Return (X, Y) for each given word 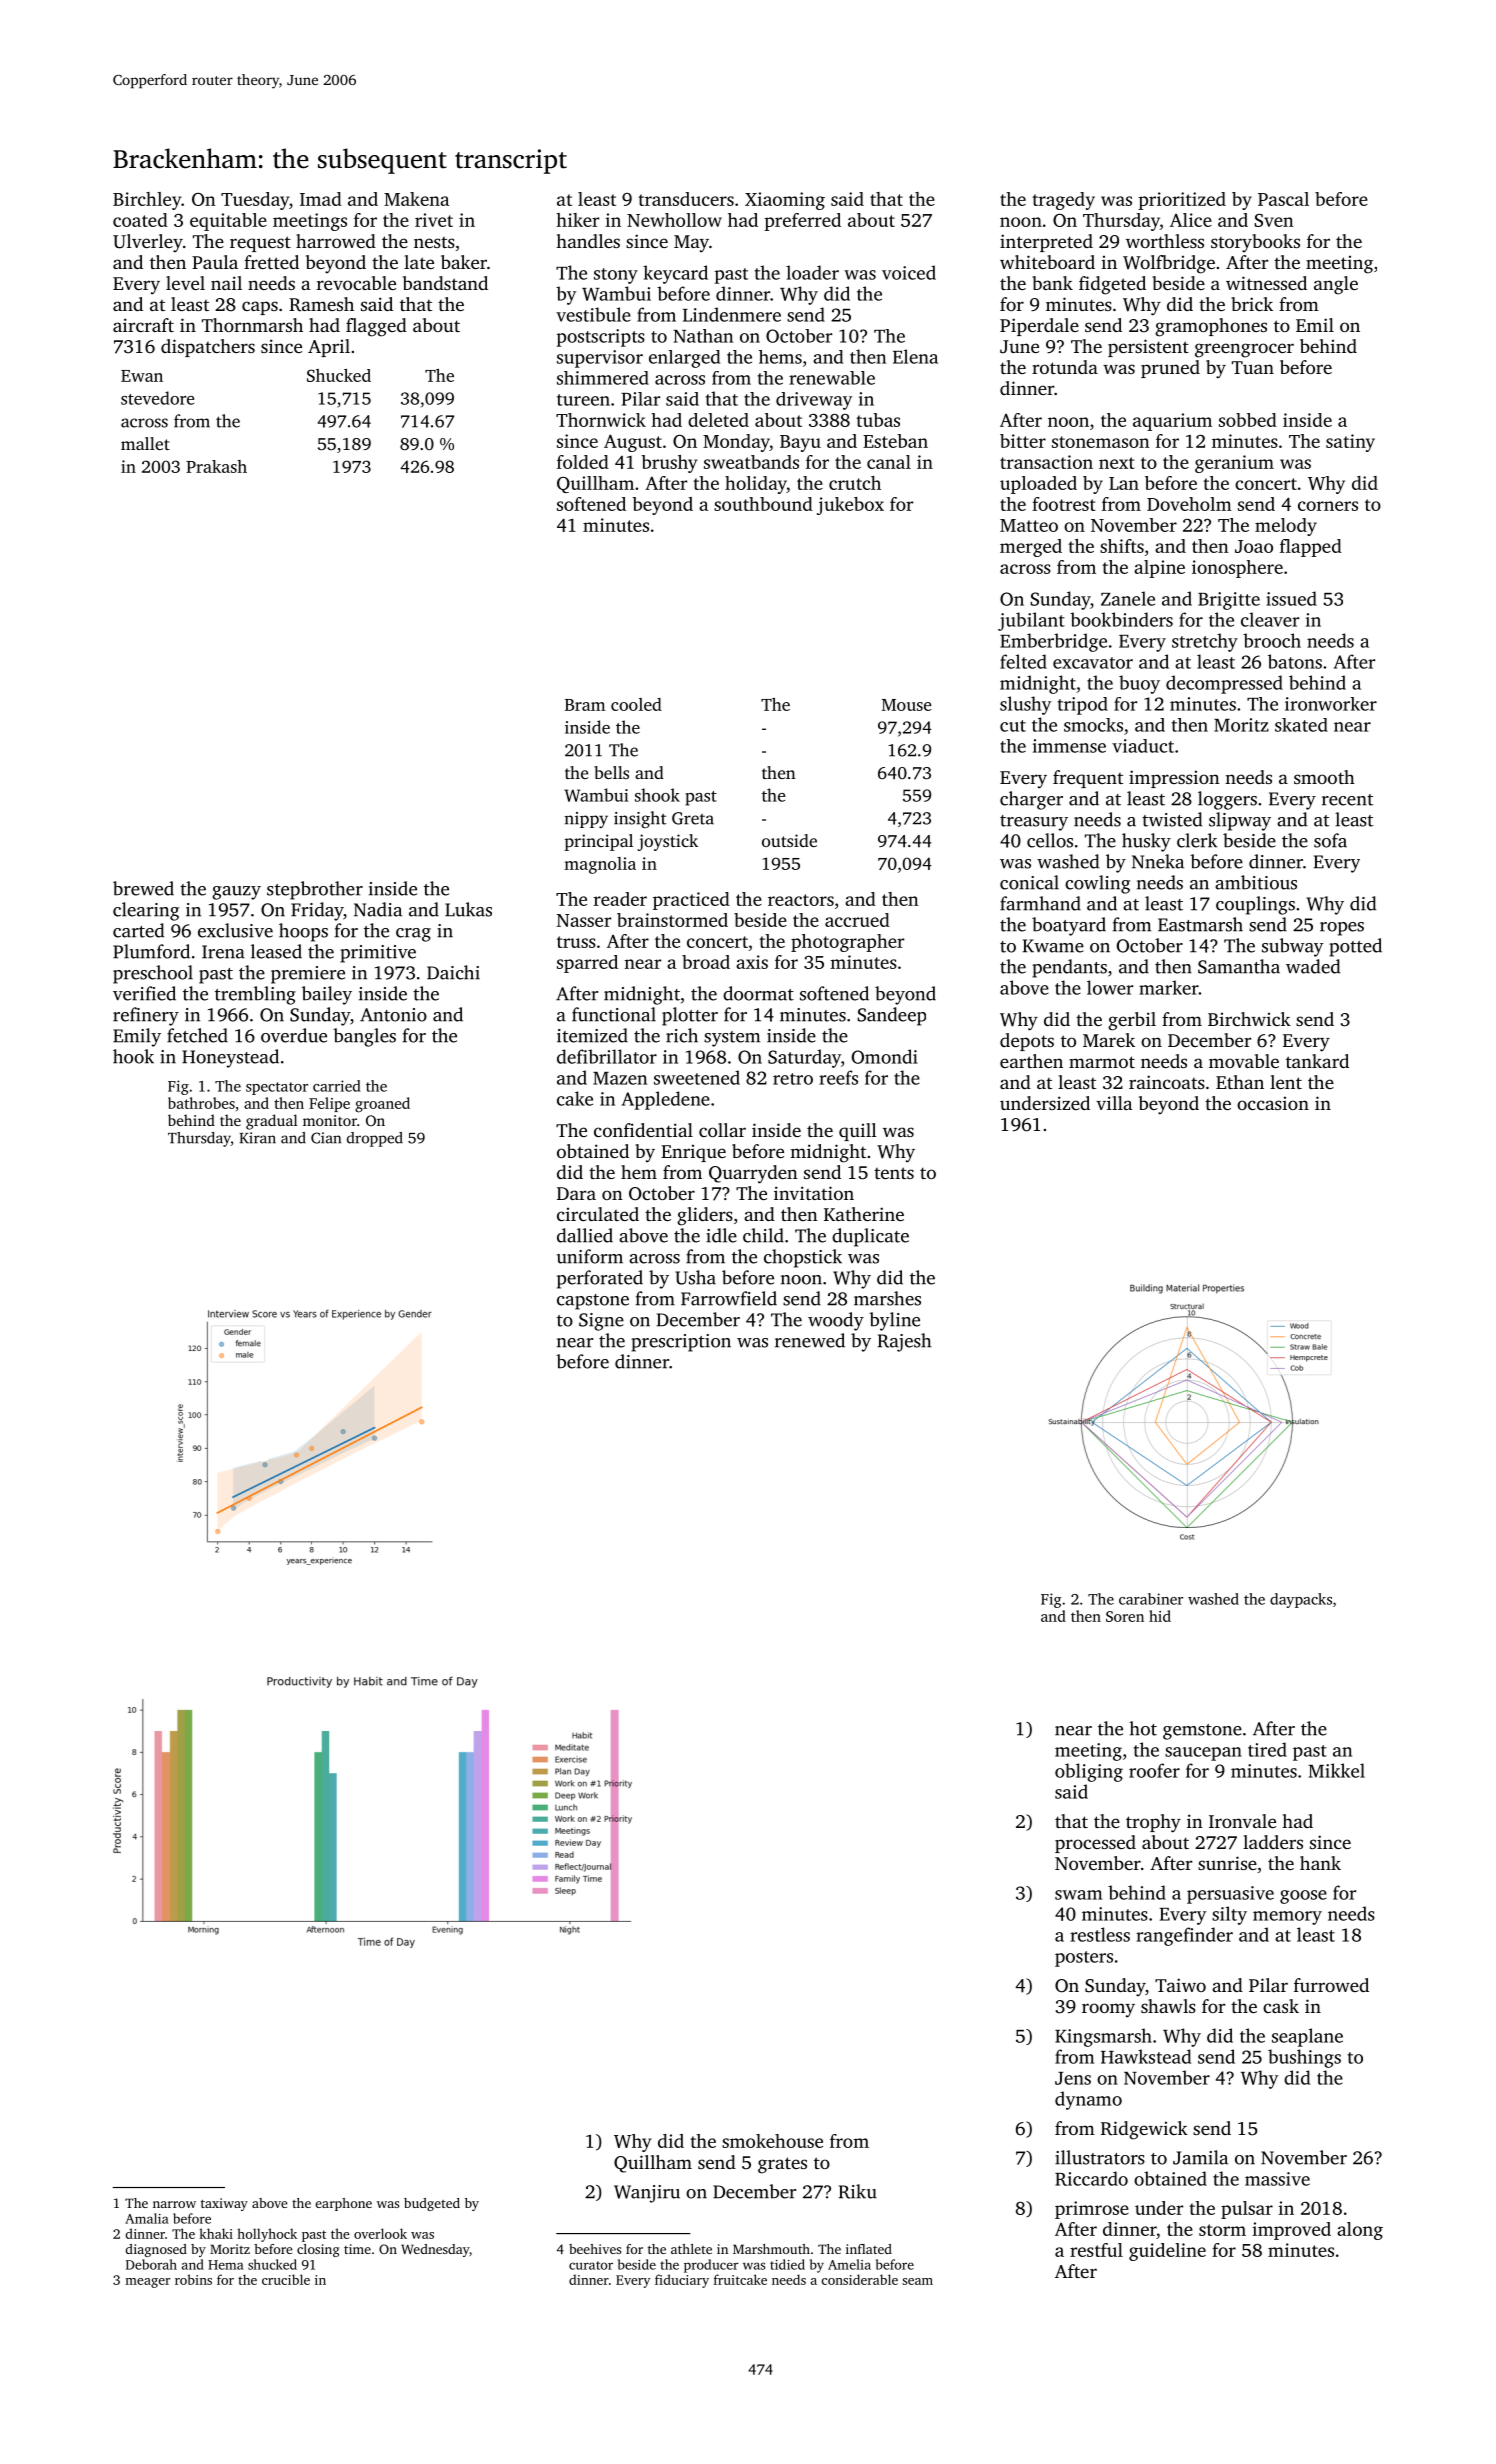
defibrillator (607, 1056)
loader (812, 272)
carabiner (1151, 1599)
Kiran (257, 1138)
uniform (590, 1256)
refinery (146, 1016)
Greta (693, 818)
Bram (585, 705)
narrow (174, 2204)
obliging (1089, 1772)
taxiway (224, 2204)
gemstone (1202, 1732)
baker (464, 262)
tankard (1317, 1061)
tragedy (1063, 201)
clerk (1197, 840)
